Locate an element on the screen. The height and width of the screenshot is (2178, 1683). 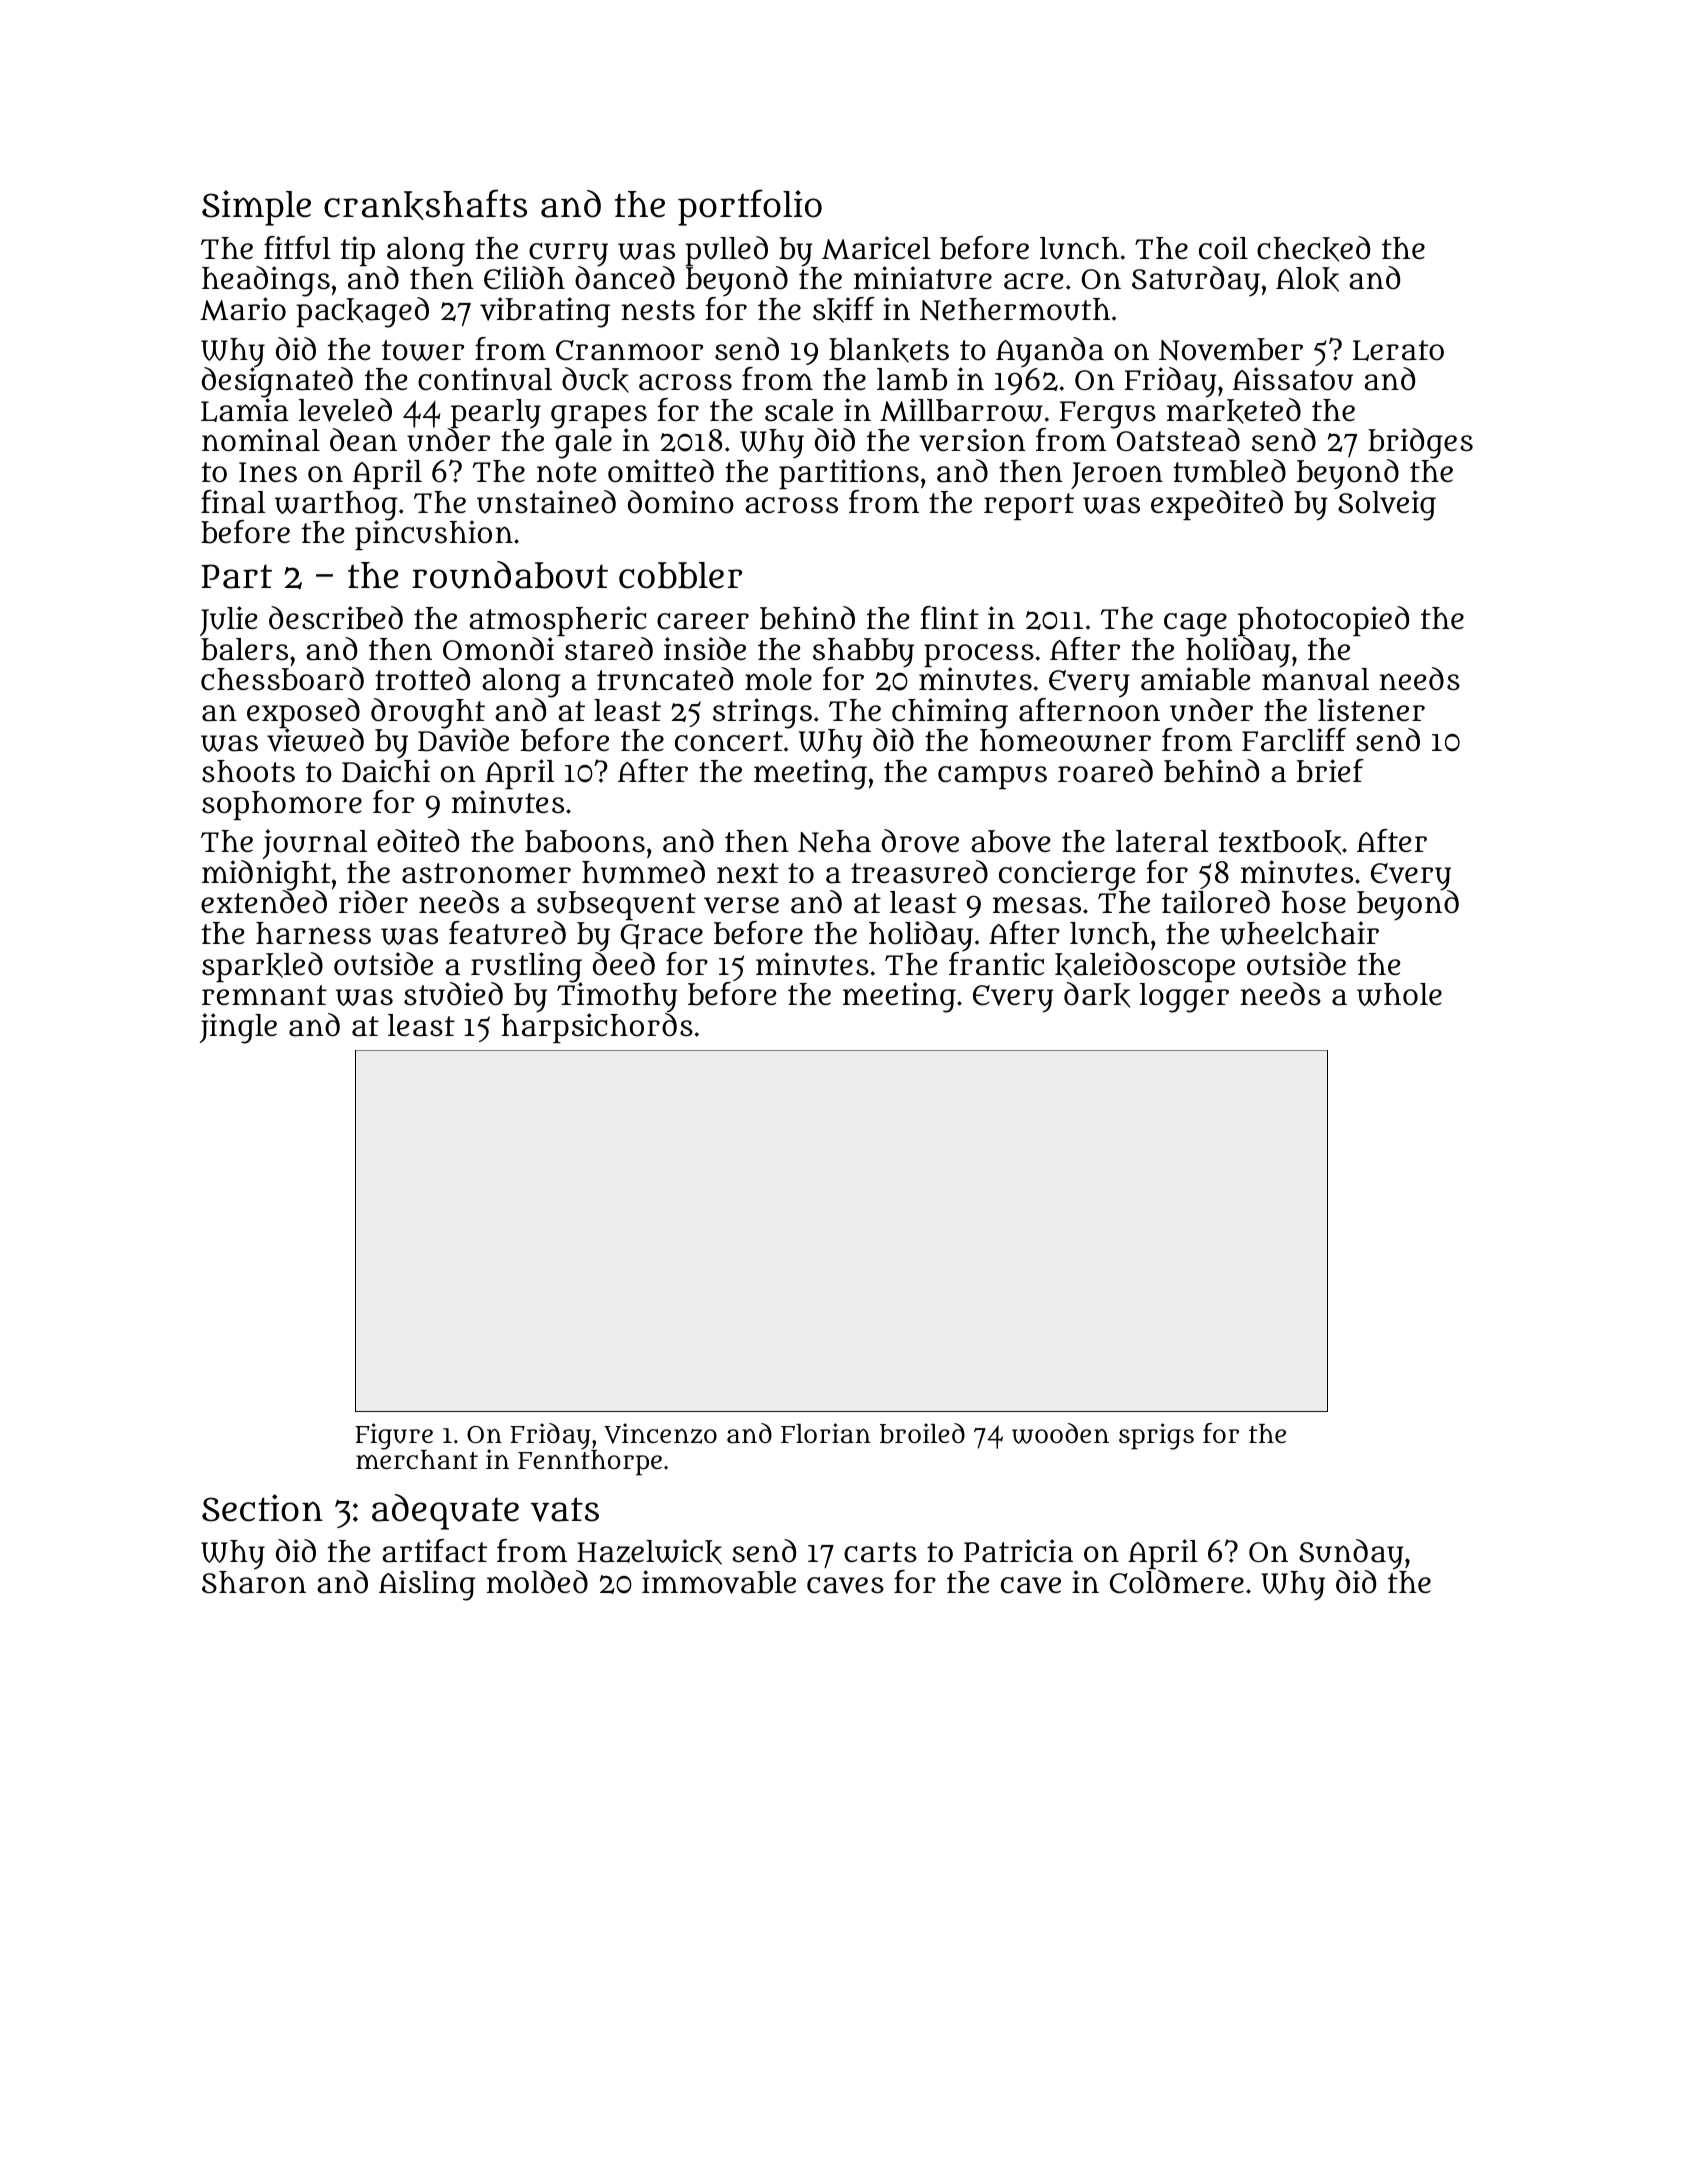
Section is located at coordinates (262, 1508).
